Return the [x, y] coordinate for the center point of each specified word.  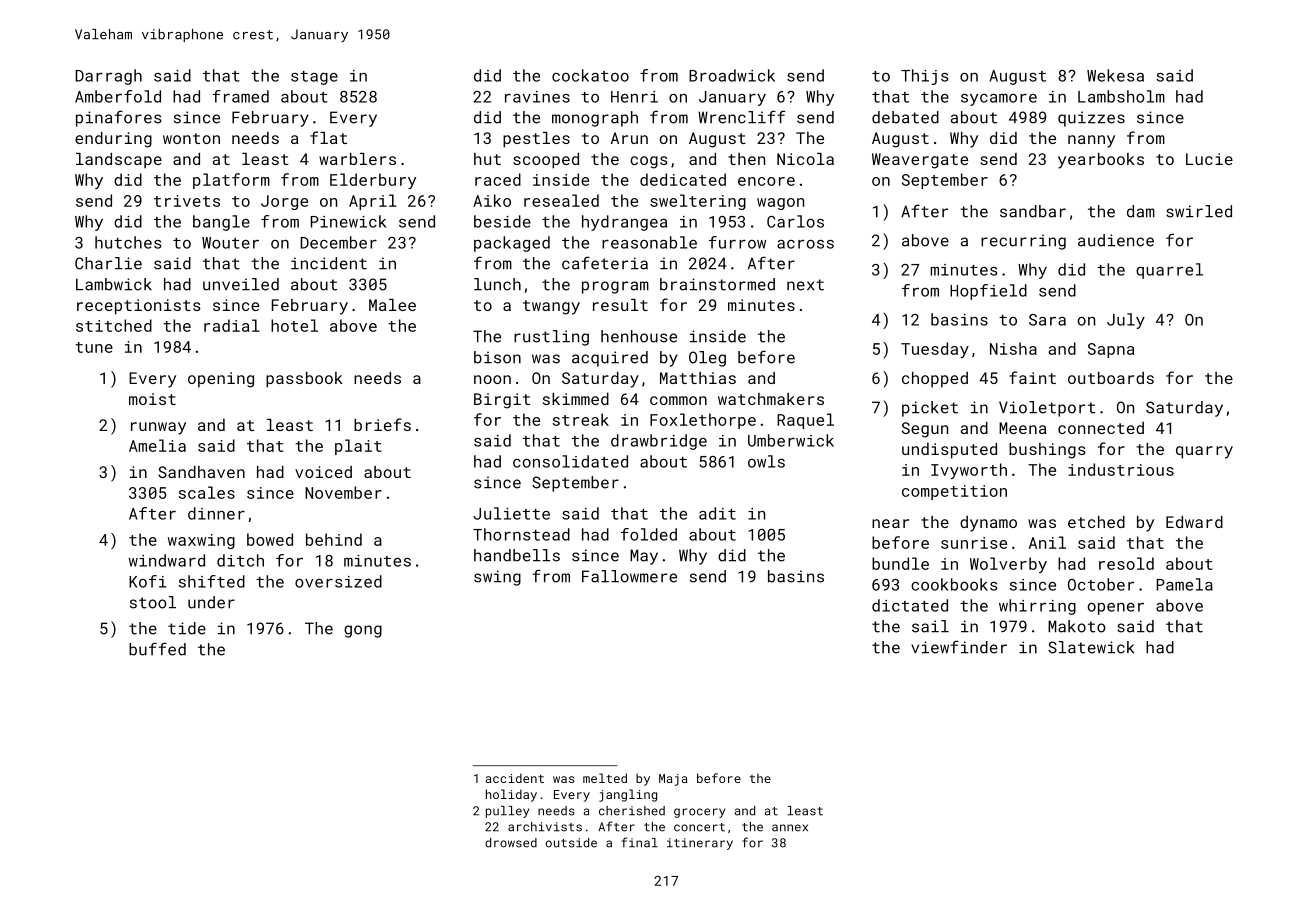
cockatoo [590, 75]
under [211, 602]
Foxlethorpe [703, 421]
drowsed [511, 843]
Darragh [108, 77]
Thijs [925, 77]
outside [571, 843]
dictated [910, 605]
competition [954, 492]
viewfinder [959, 647]
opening [221, 380]
